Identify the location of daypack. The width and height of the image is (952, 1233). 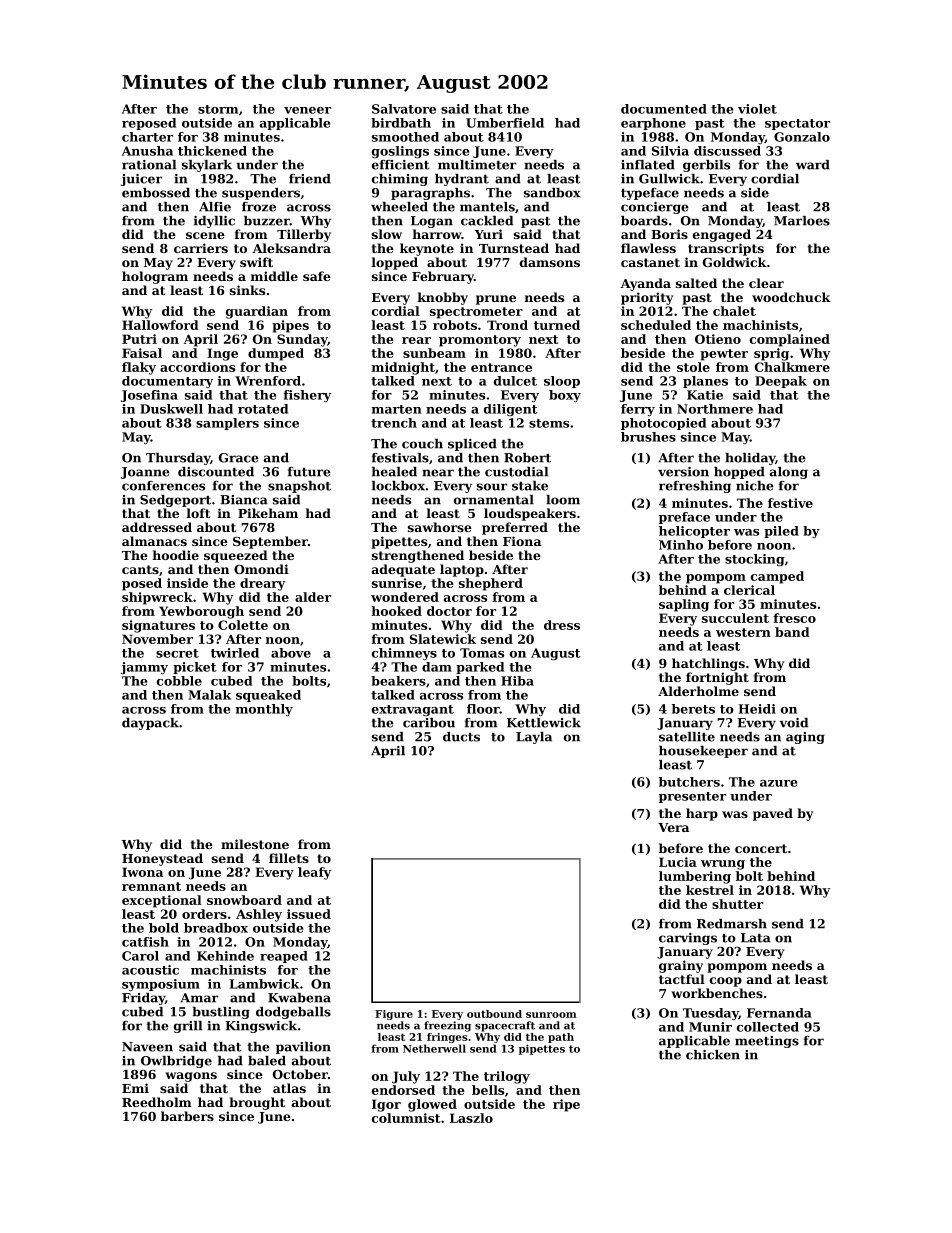
(150, 724).
